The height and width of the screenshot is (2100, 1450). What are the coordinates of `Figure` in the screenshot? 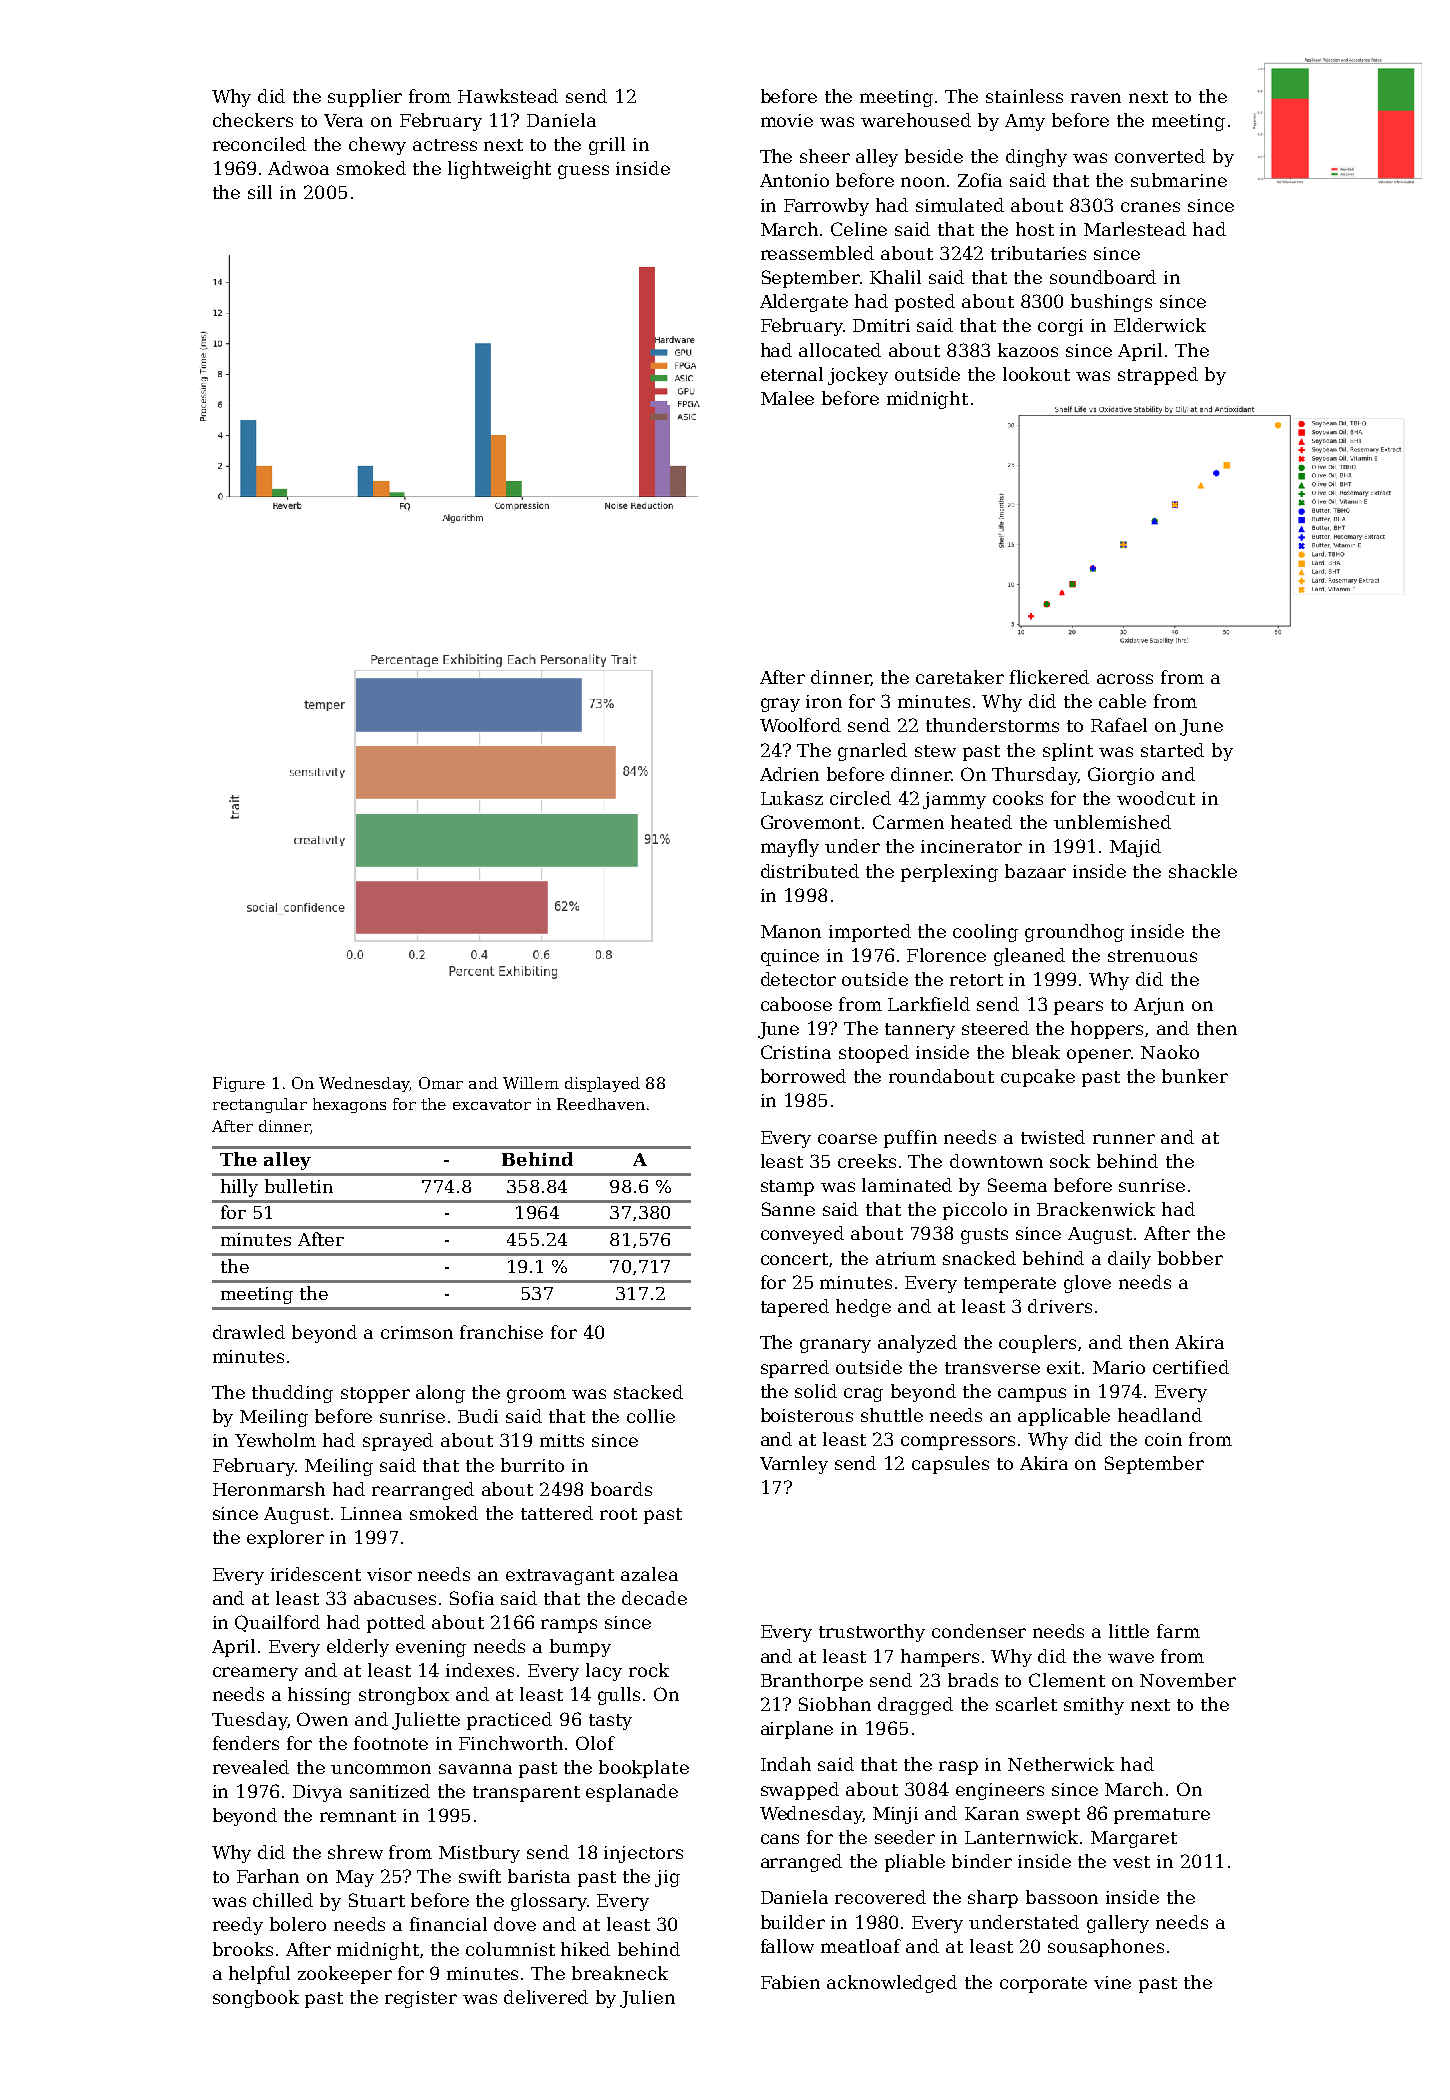 It's located at (239, 1084).
